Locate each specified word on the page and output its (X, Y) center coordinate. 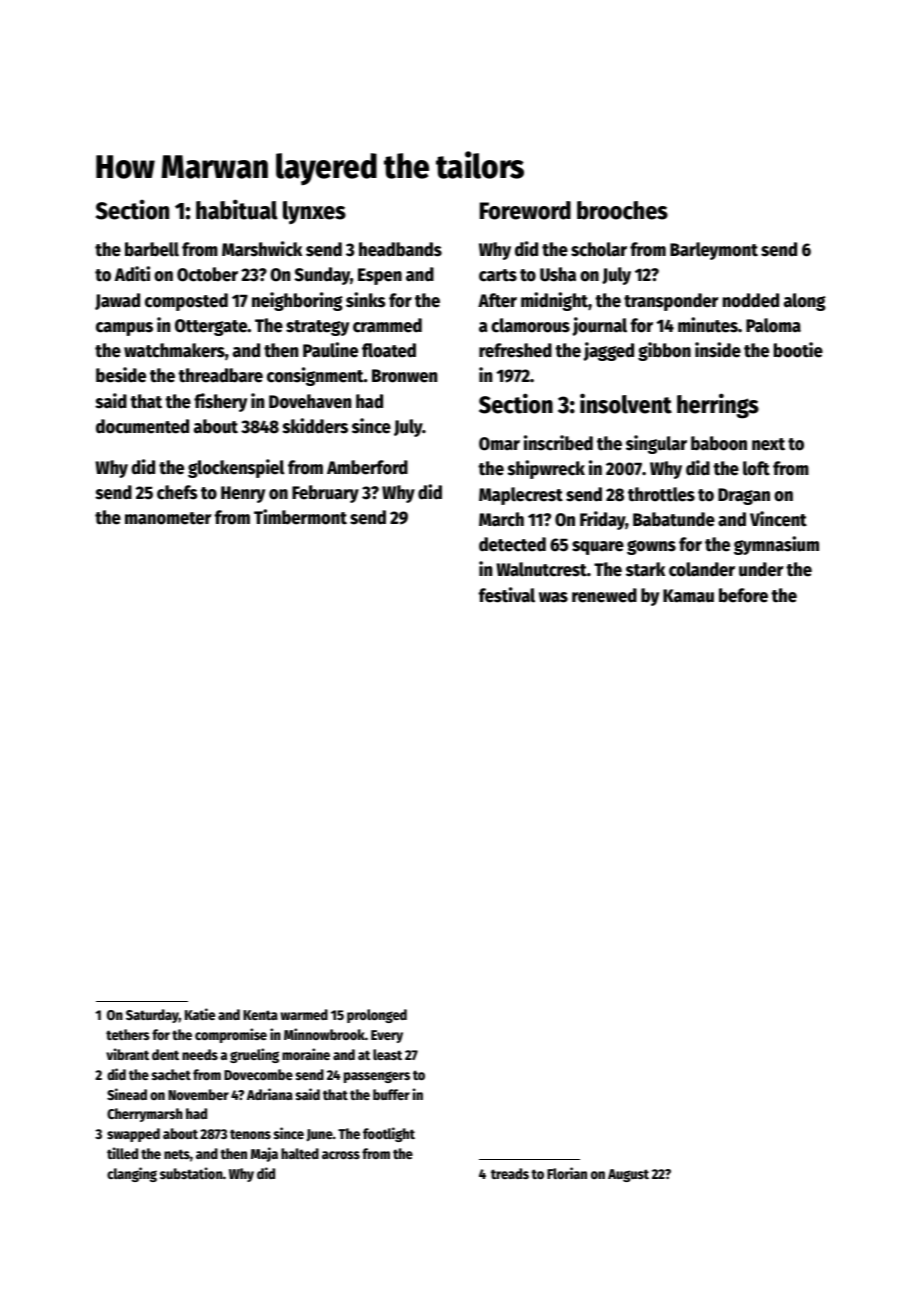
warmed (304, 1014)
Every (387, 1036)
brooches (622, 210)
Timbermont (300, 517)
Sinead (127, 1094)
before (743, 595)
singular (656, 444)
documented (142, 426)
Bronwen (404, 376)
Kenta (260, 1015)
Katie (200, 1014)
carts (498, 275)
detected (512, 544)
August (628, 1175)
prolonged (377, 1016)
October (207, 274)
